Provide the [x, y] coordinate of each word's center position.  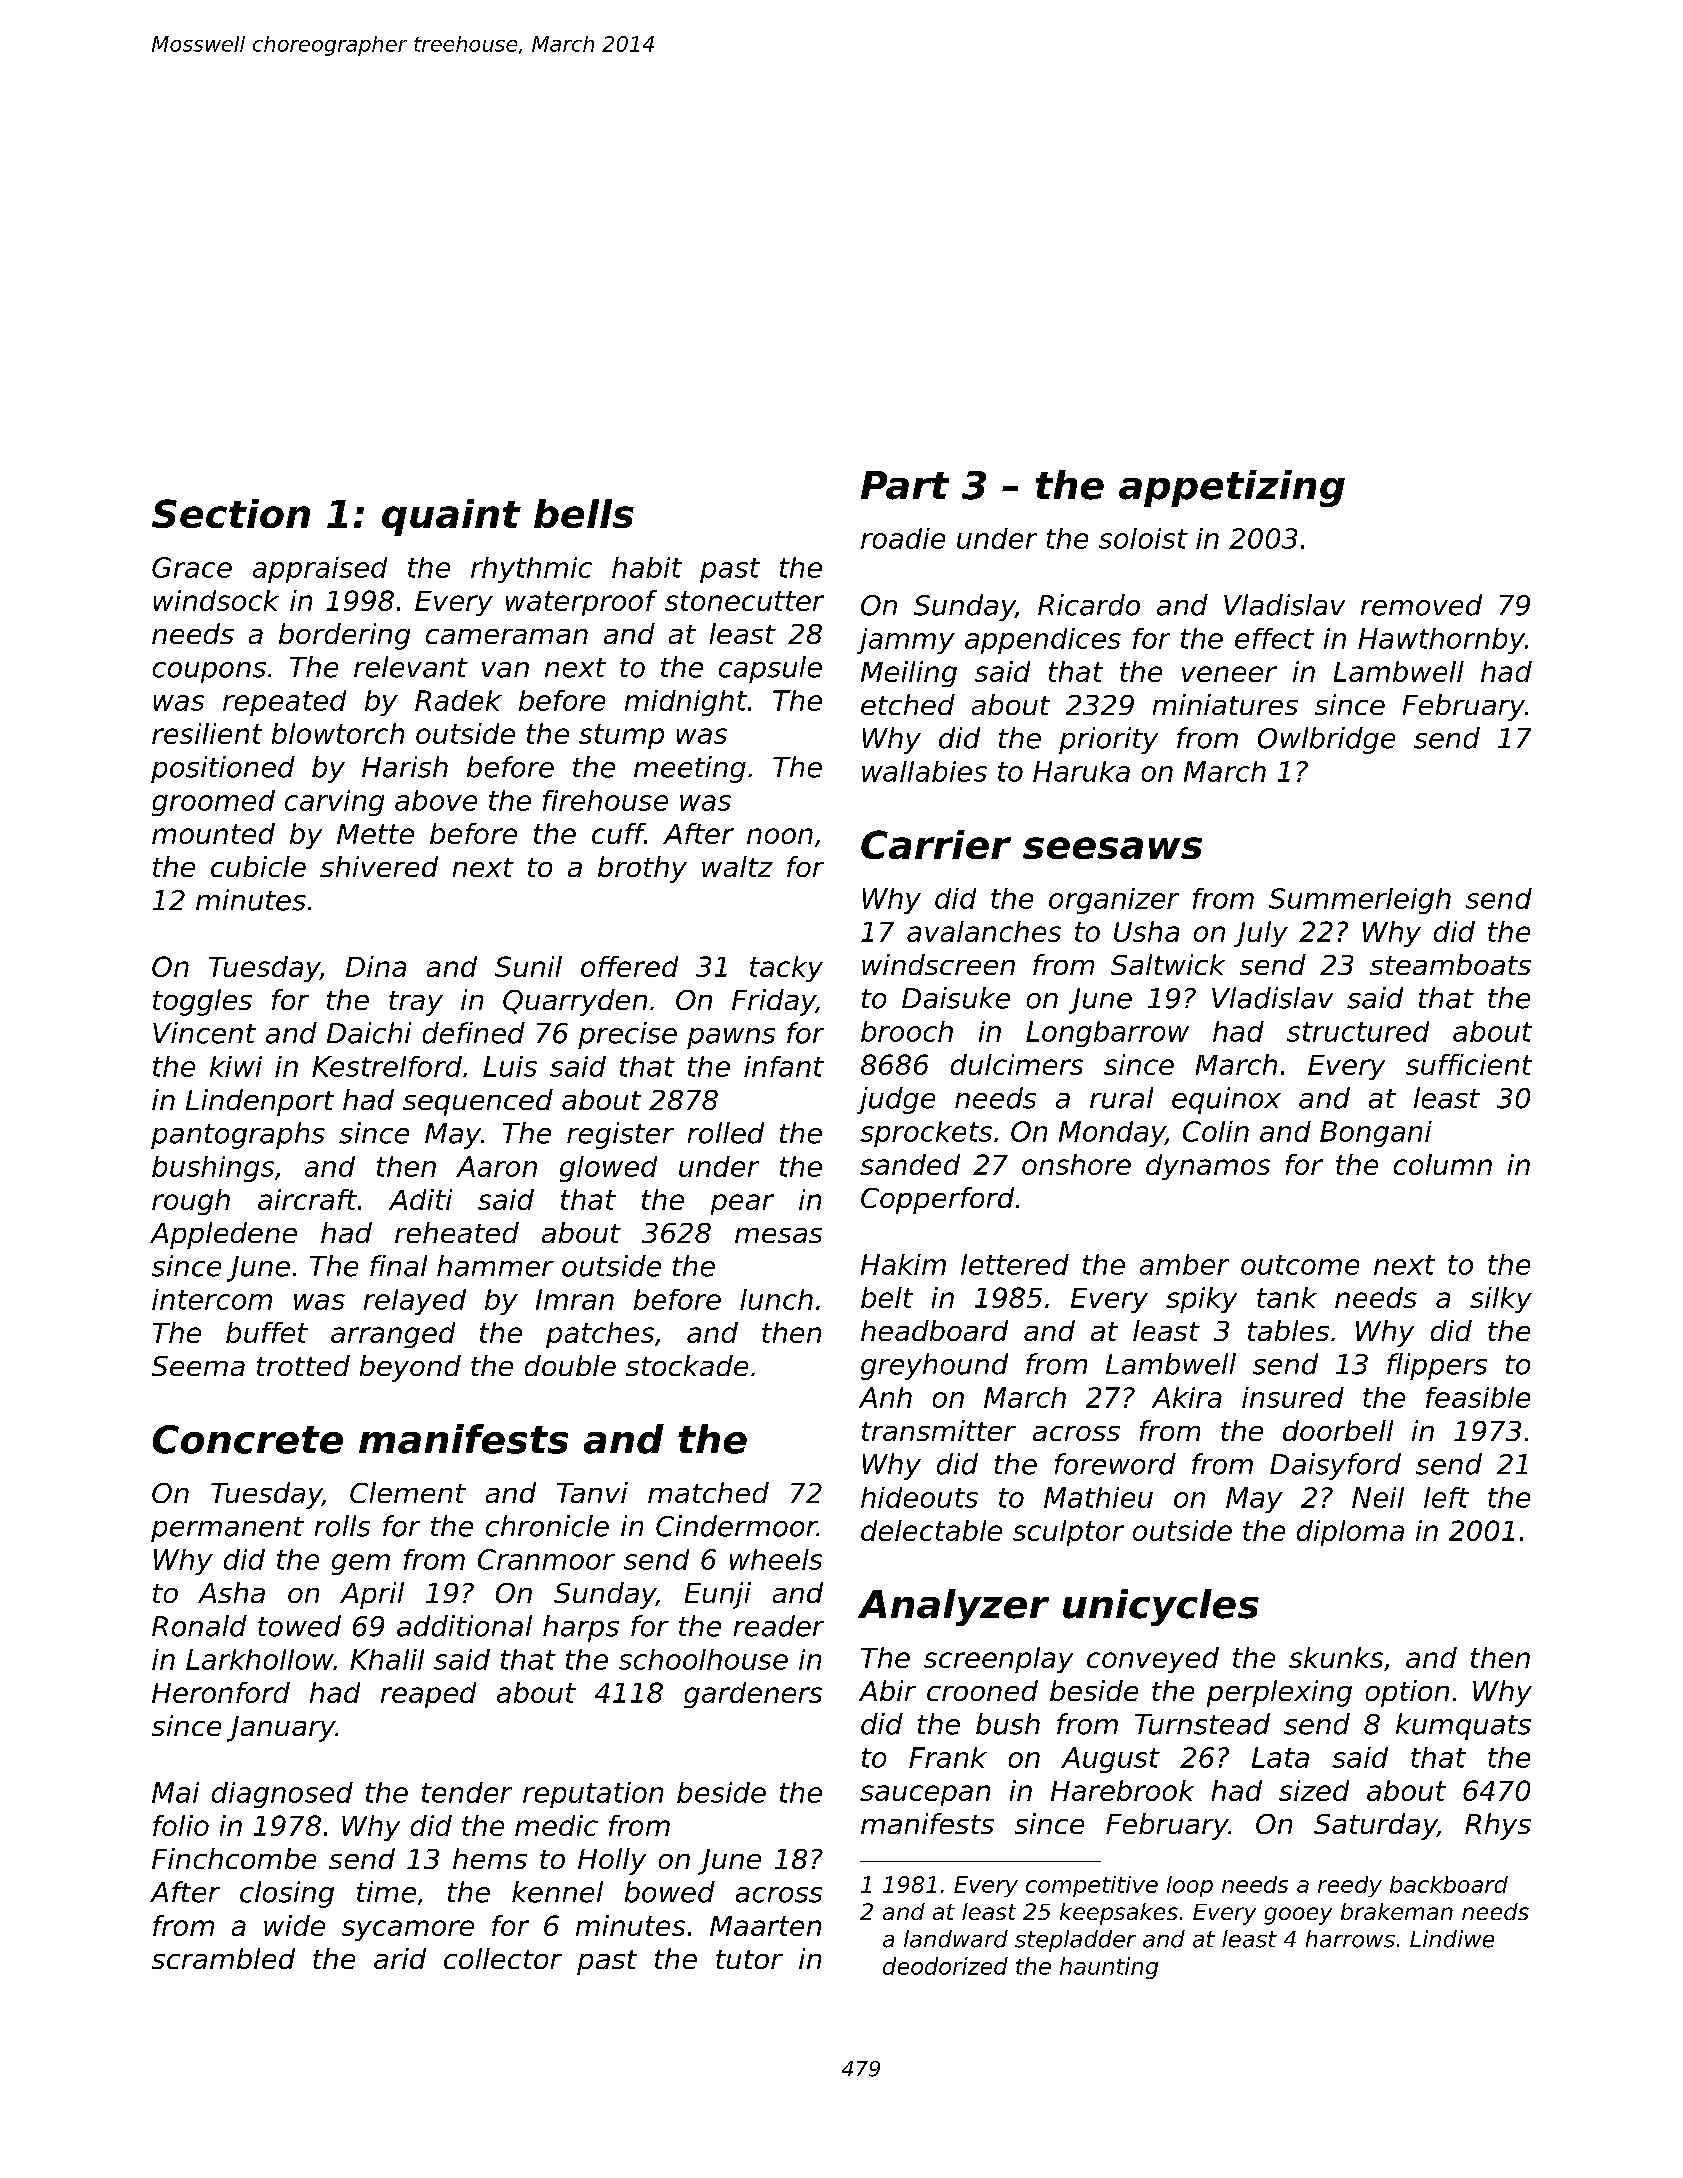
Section [231, 513]
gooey [1298, 1916]
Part [905, 485]
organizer [1114, 901]
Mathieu [1098, 1497]
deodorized [945, 1966]
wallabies [924, 771]
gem [361, 1564]
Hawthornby [1441, 641]
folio [181, 1825]
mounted [213, 833]
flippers [1437, 1366]
